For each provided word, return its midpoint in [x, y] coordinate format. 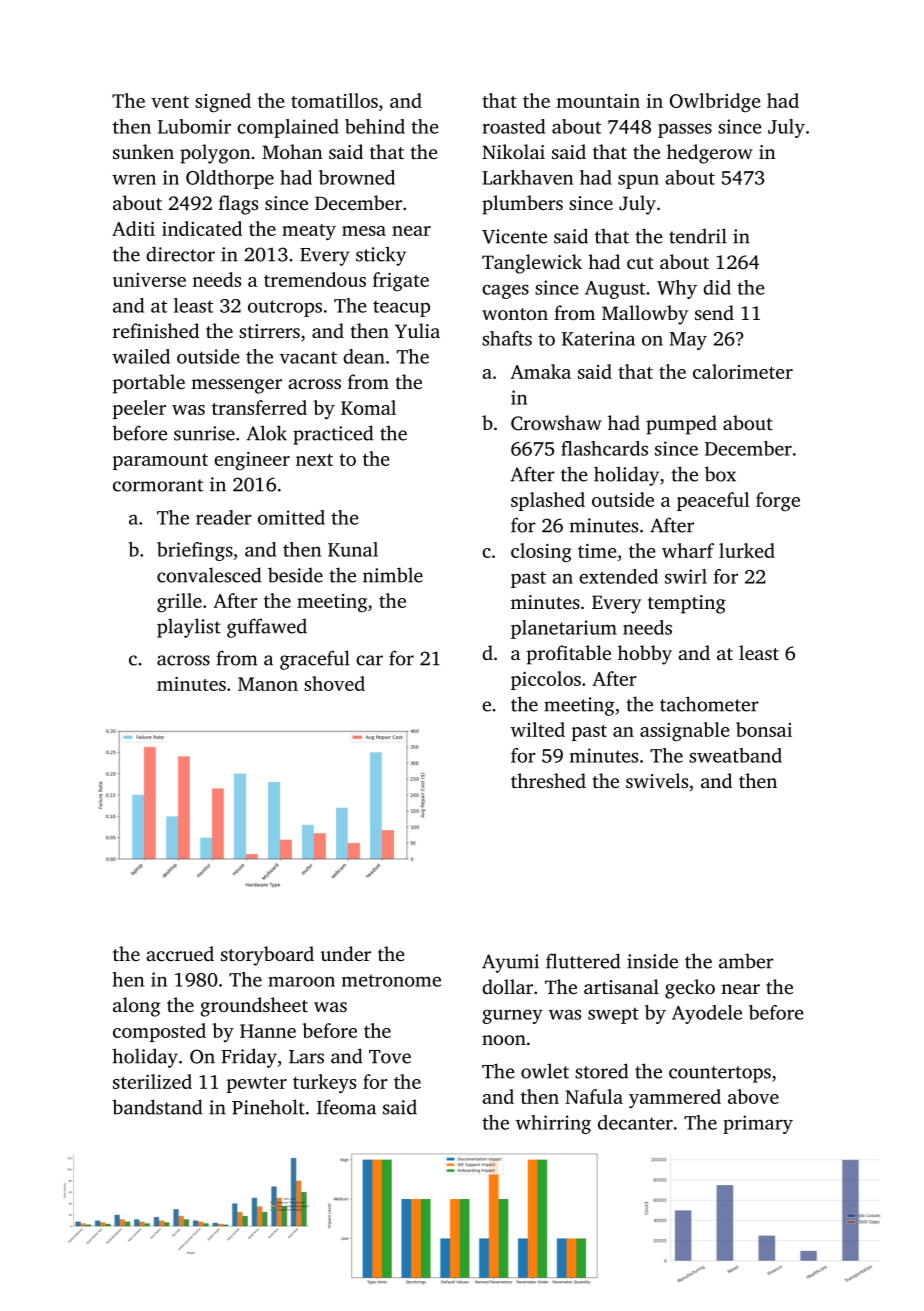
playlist [189, 628]
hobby [645, 655]
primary [758, 1124]
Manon [268, 684]
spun [638, 181]
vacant [308, 357]
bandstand [157, 1107]
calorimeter [743, 371]
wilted [538, 729]
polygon [215, 154]
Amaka [540, 371]
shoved [334, 683]
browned [357, 177]
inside [652, 961]
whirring [553, 1124]
